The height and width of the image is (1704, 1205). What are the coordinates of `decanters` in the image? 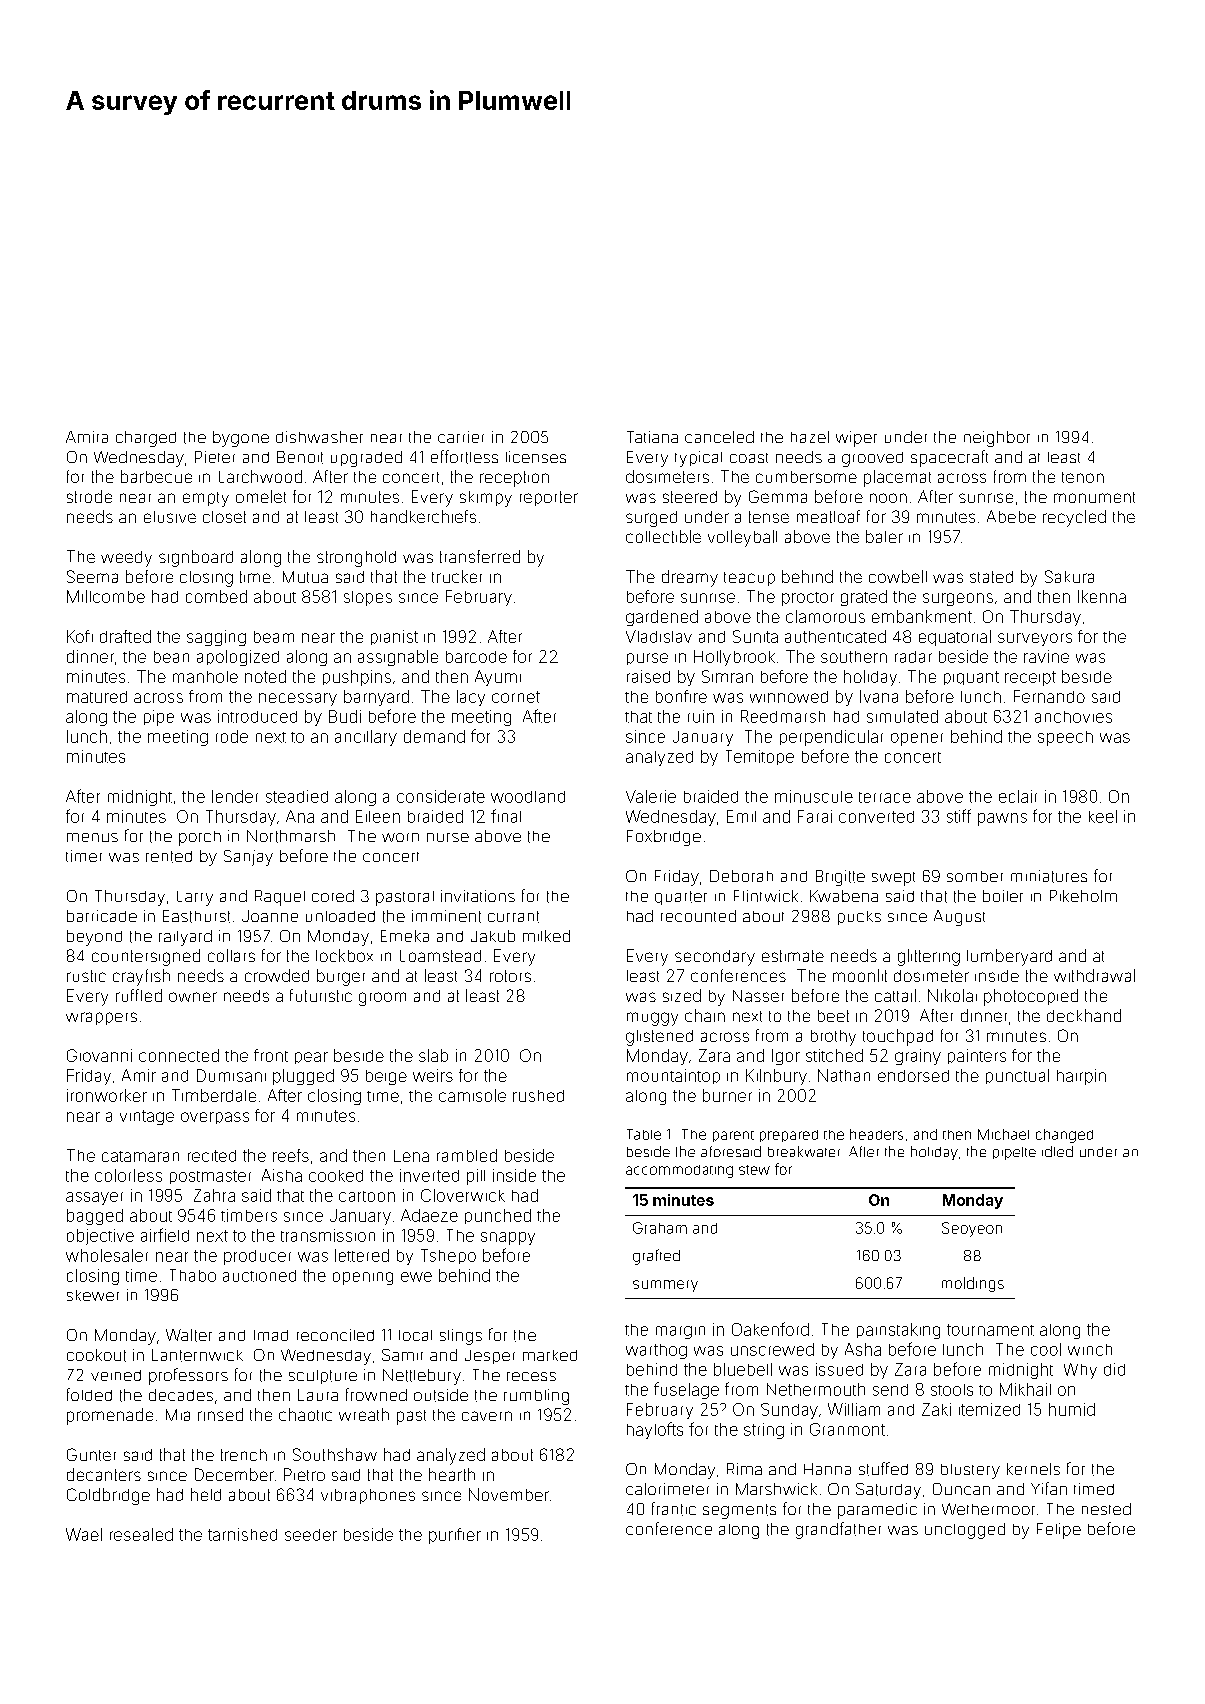 It's located at (104, 1474).
